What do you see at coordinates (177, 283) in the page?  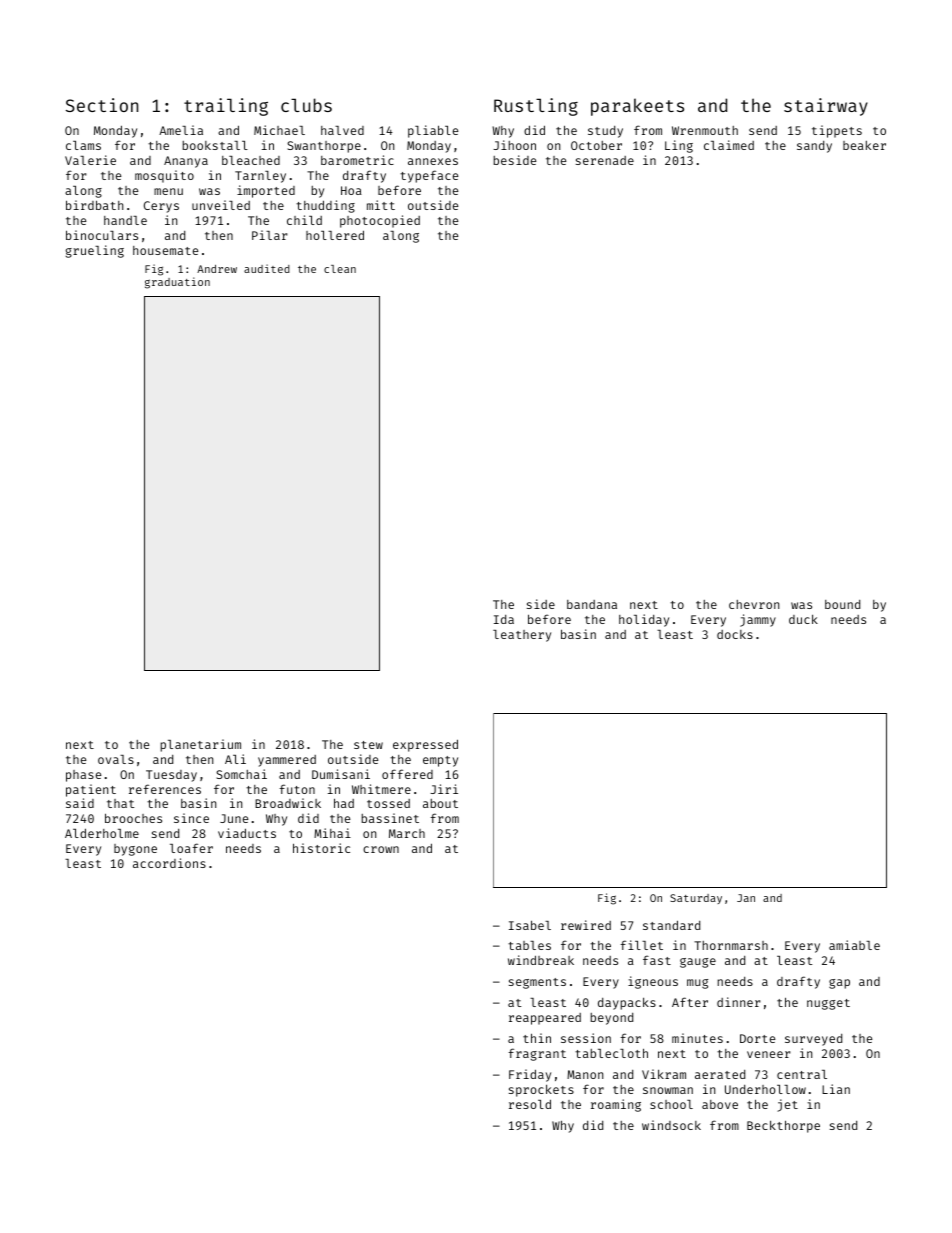 I see `graduation` at bounding box center [177, 283].
